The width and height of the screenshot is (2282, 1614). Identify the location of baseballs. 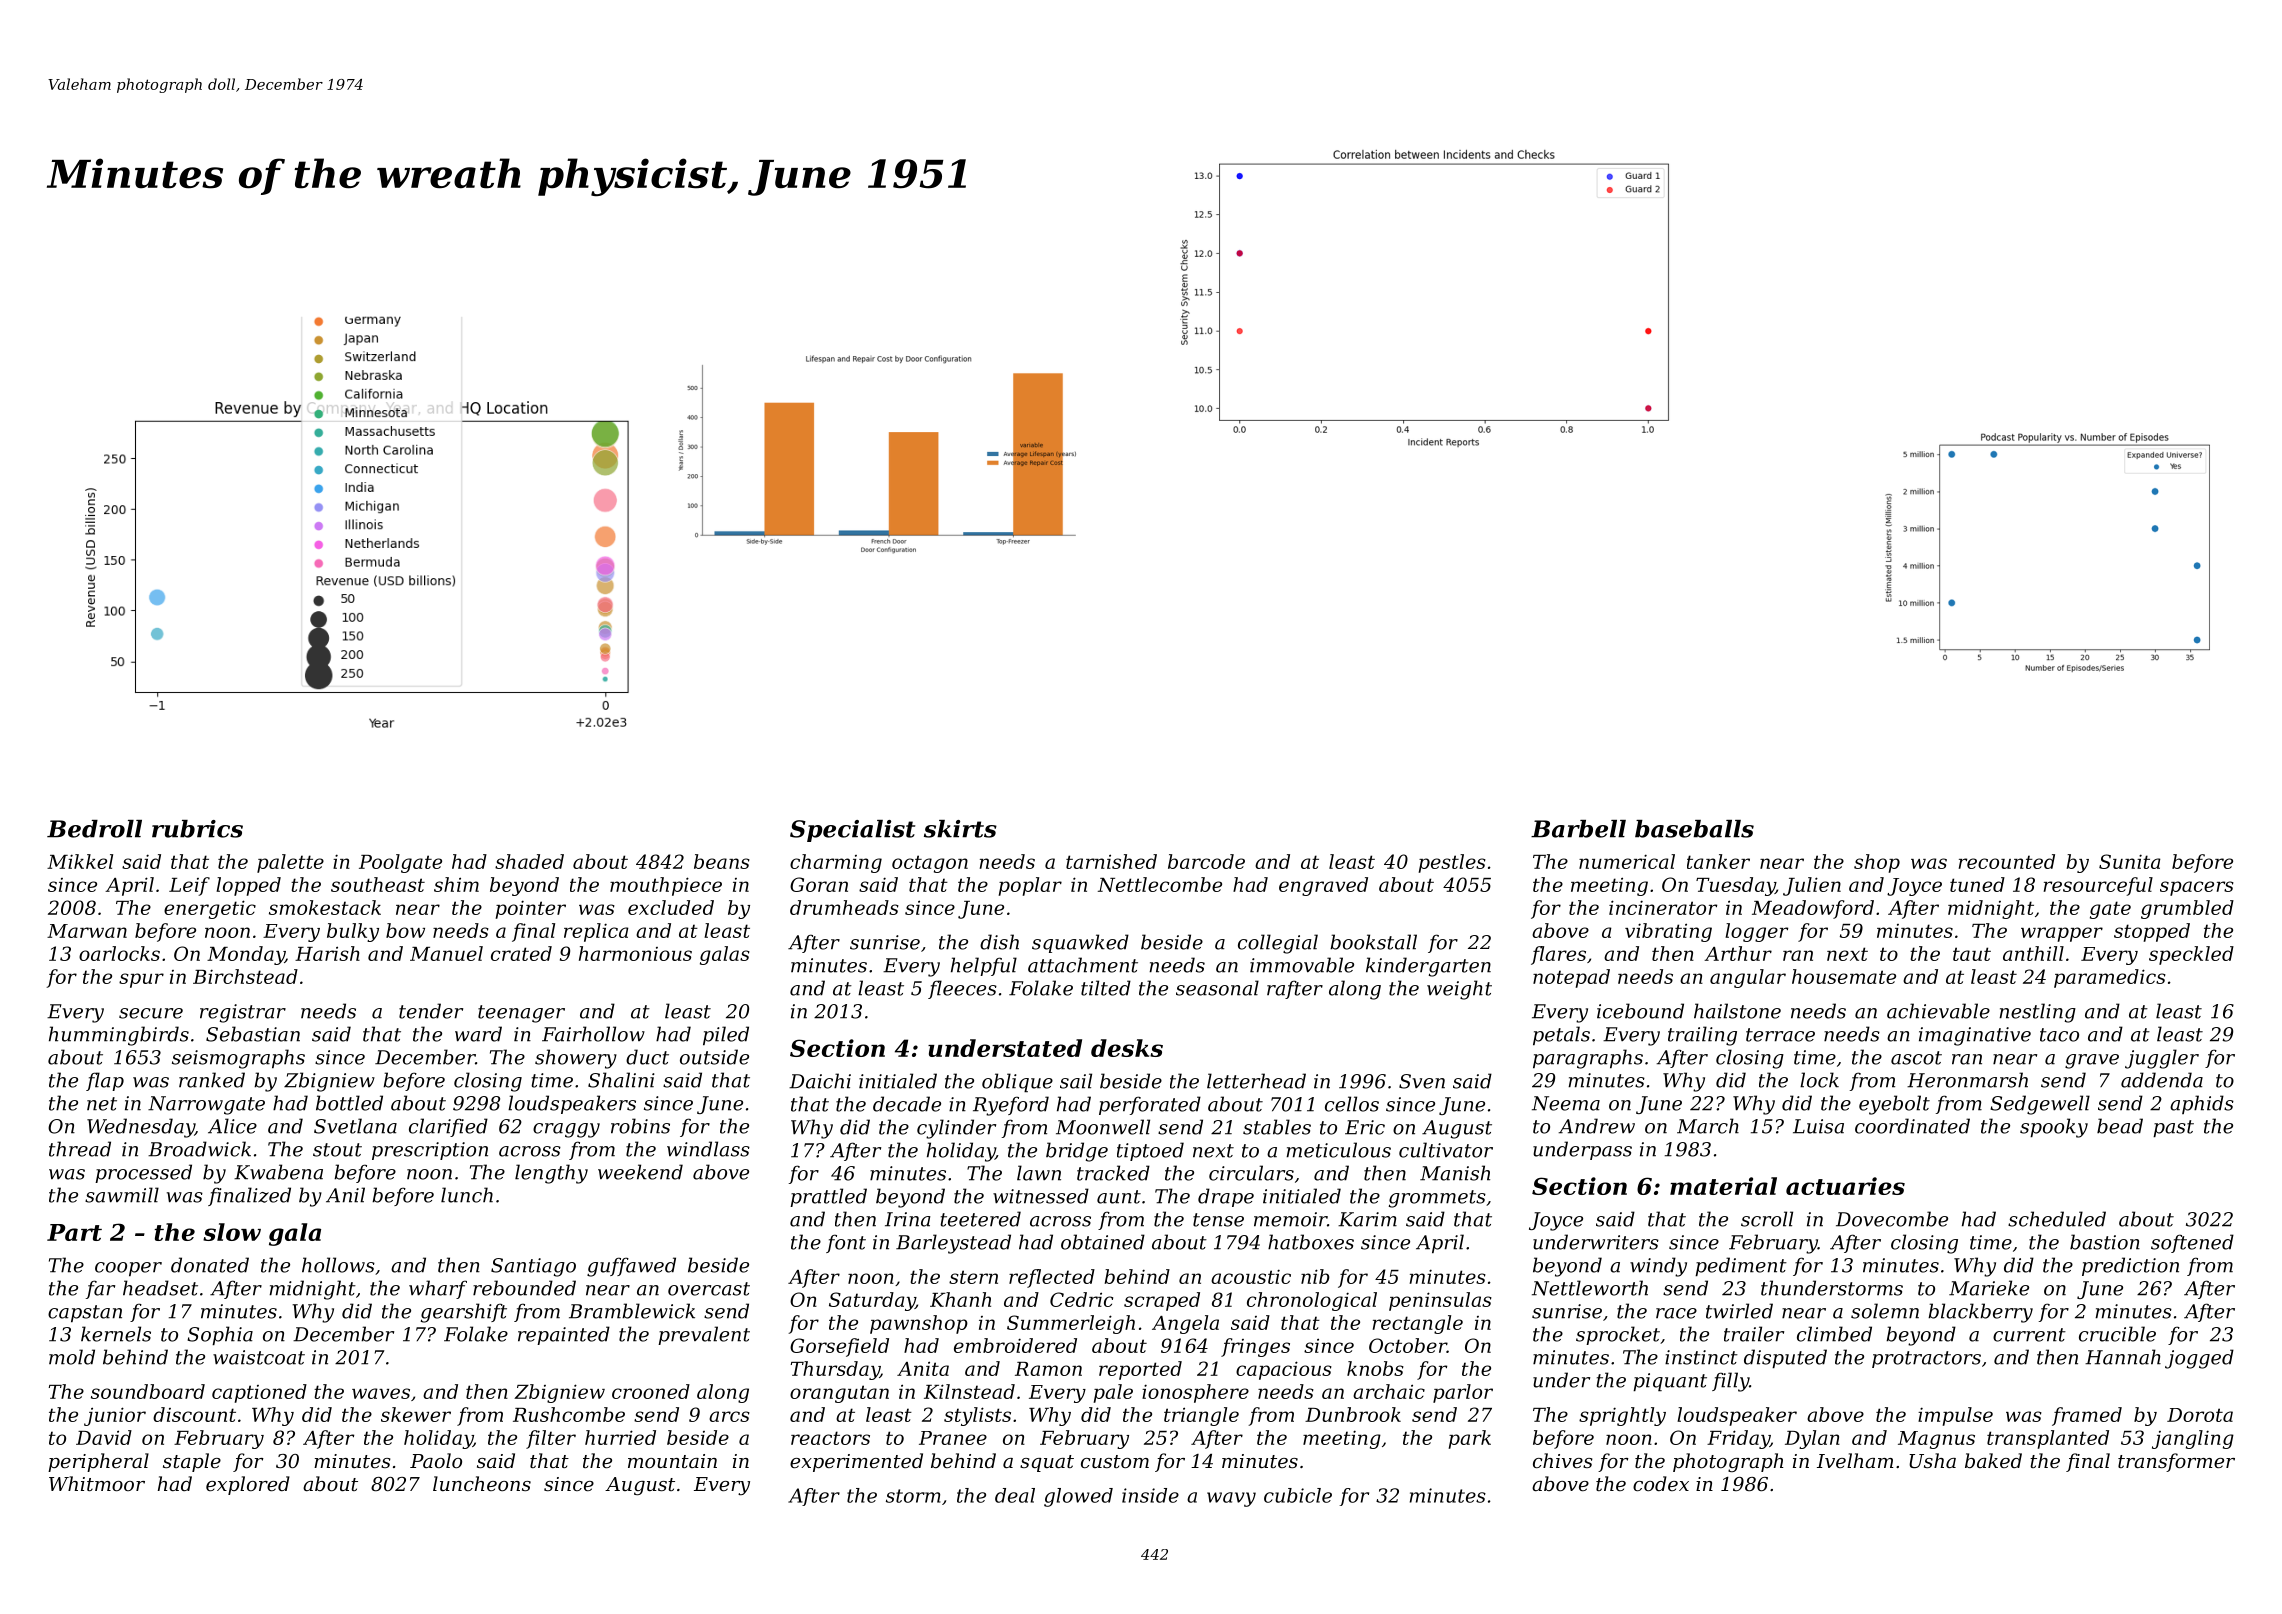
(1694, 829).
